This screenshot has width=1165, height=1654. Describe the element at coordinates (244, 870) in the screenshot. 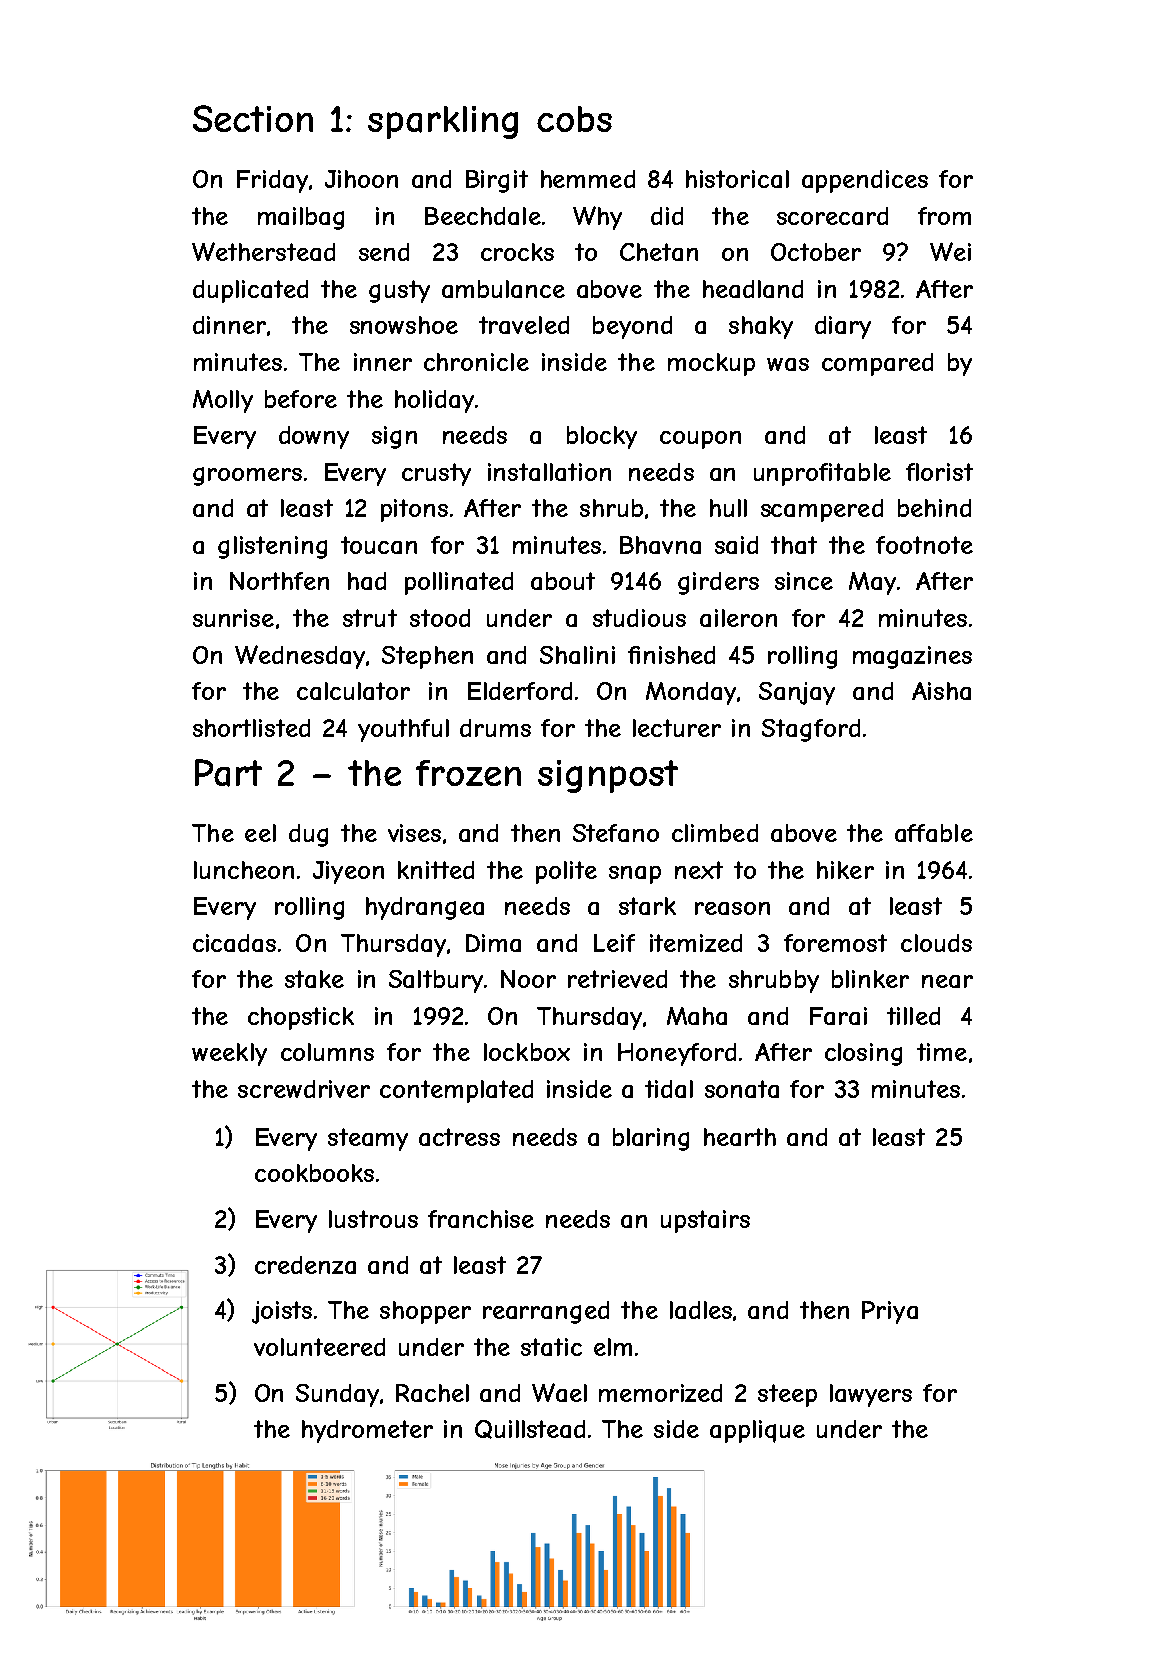

I see `luncheon` at that location.
